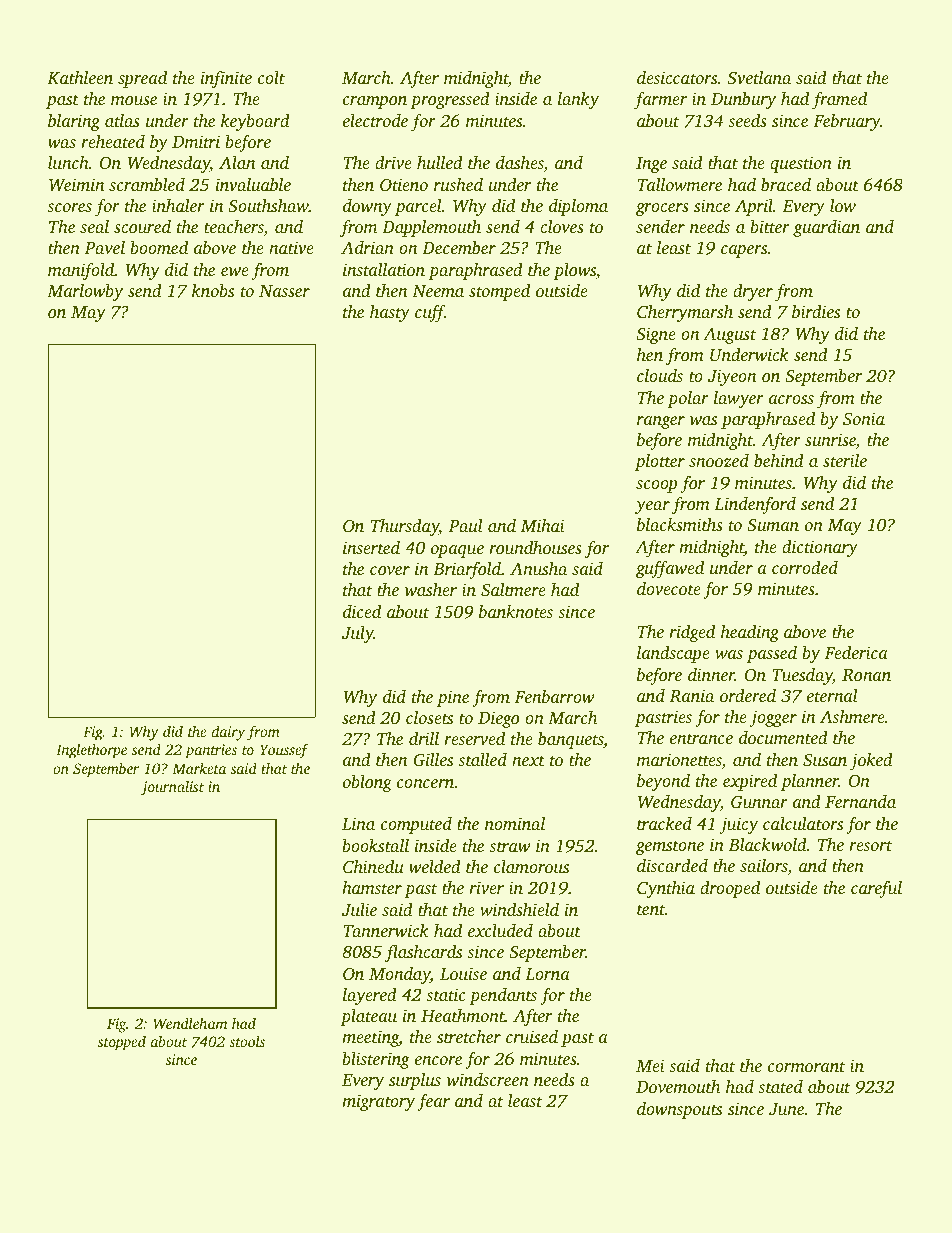  What do you see at coordinates (378, 1102) in the document?
I see `migratory` at bounding box center [378, 1102].
